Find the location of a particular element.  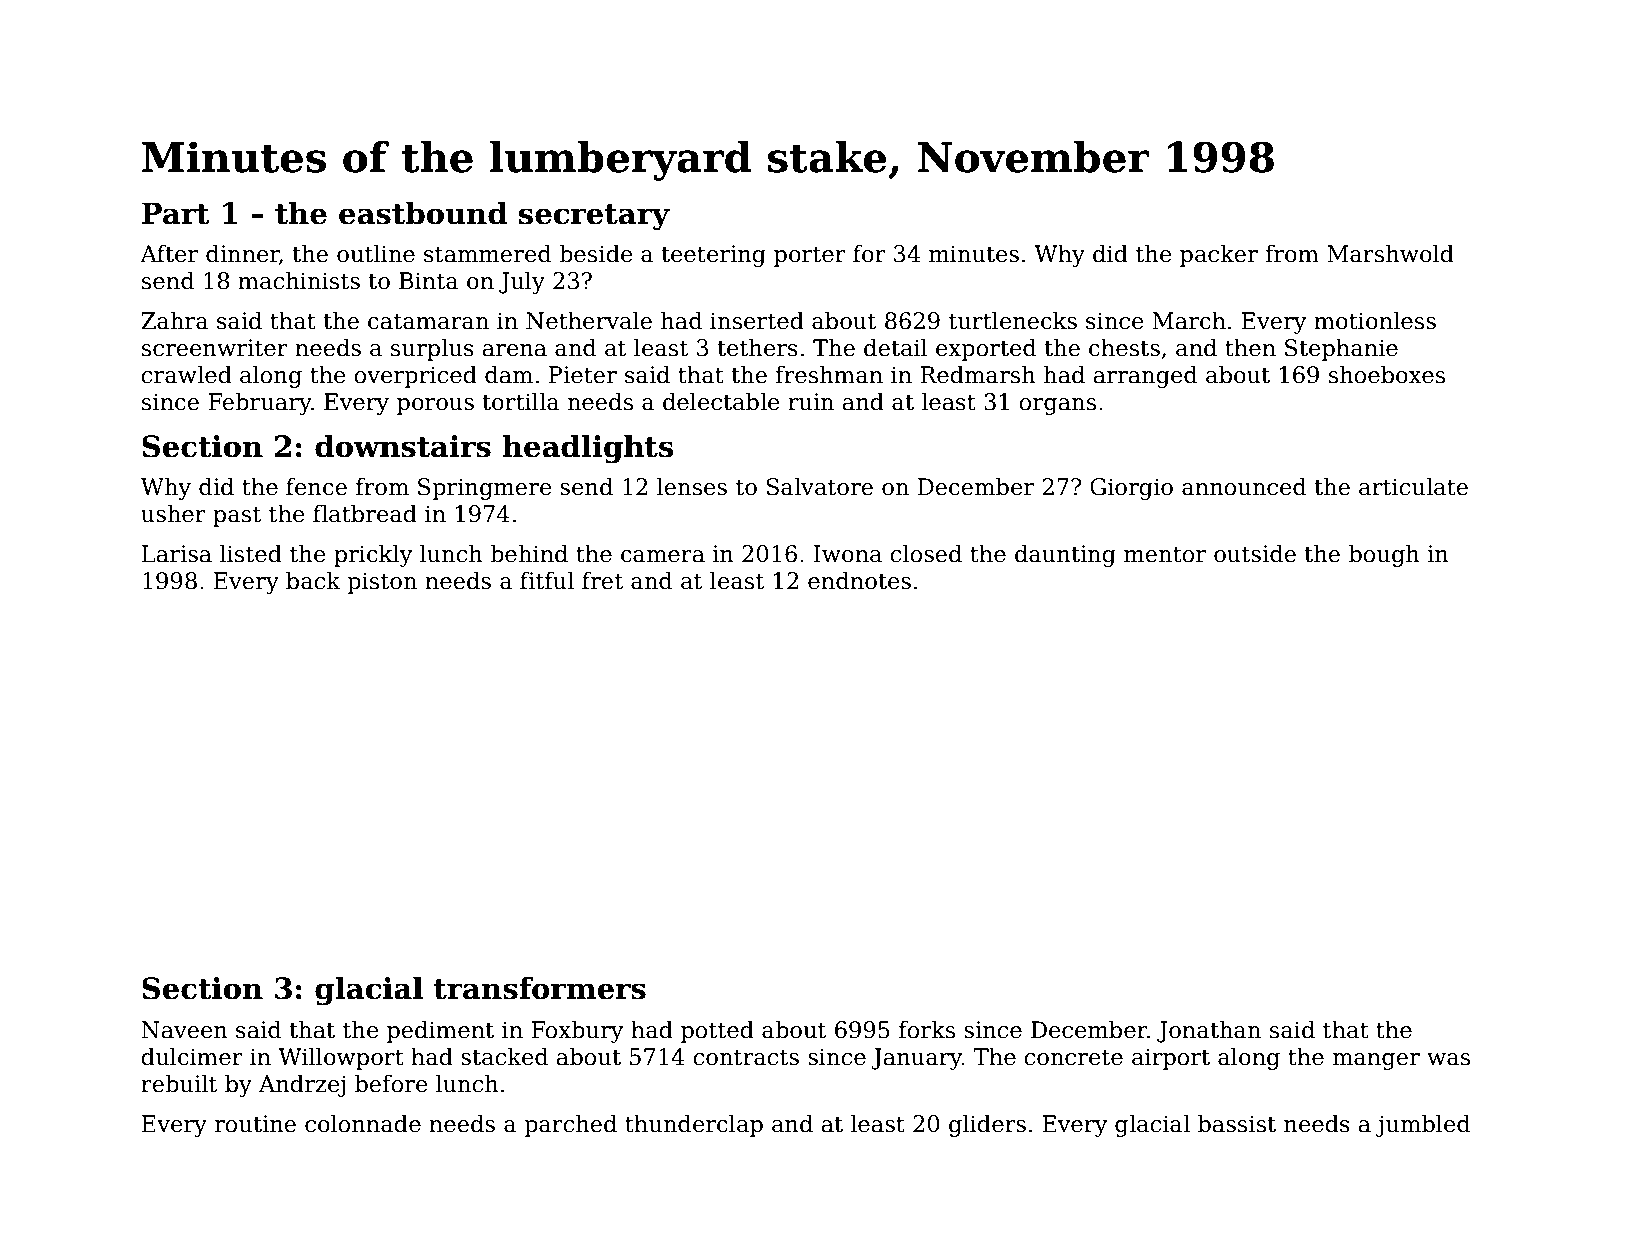

contracts is located at coordinates (746, 1058).
